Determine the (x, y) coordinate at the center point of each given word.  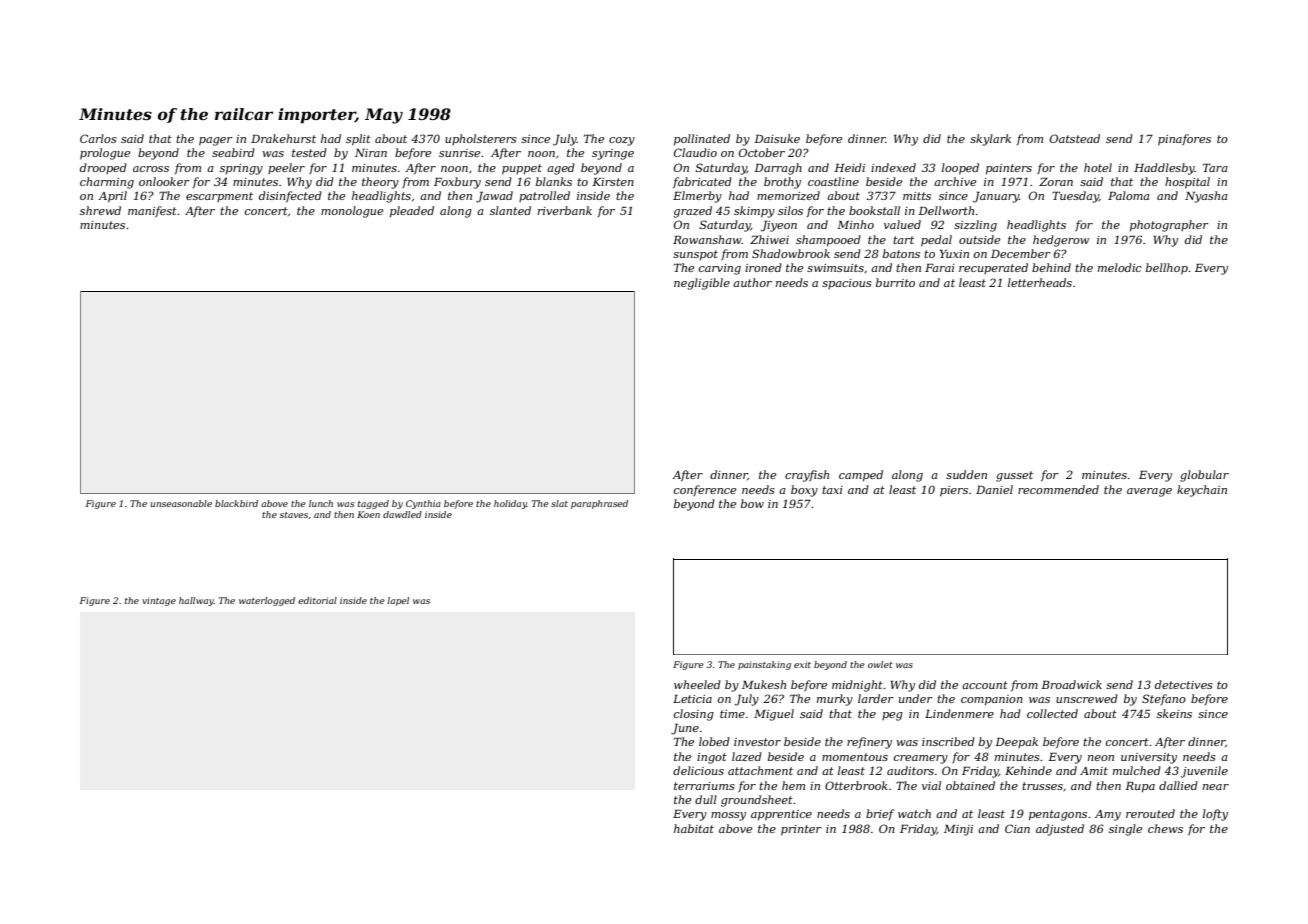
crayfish (807, 476)
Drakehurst (283, 138)
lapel (398, 601)
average (1149, 492)
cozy (622, 141)
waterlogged (267, 601)
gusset (1014, 476)
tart (903, 240)
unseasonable (181, 503)
